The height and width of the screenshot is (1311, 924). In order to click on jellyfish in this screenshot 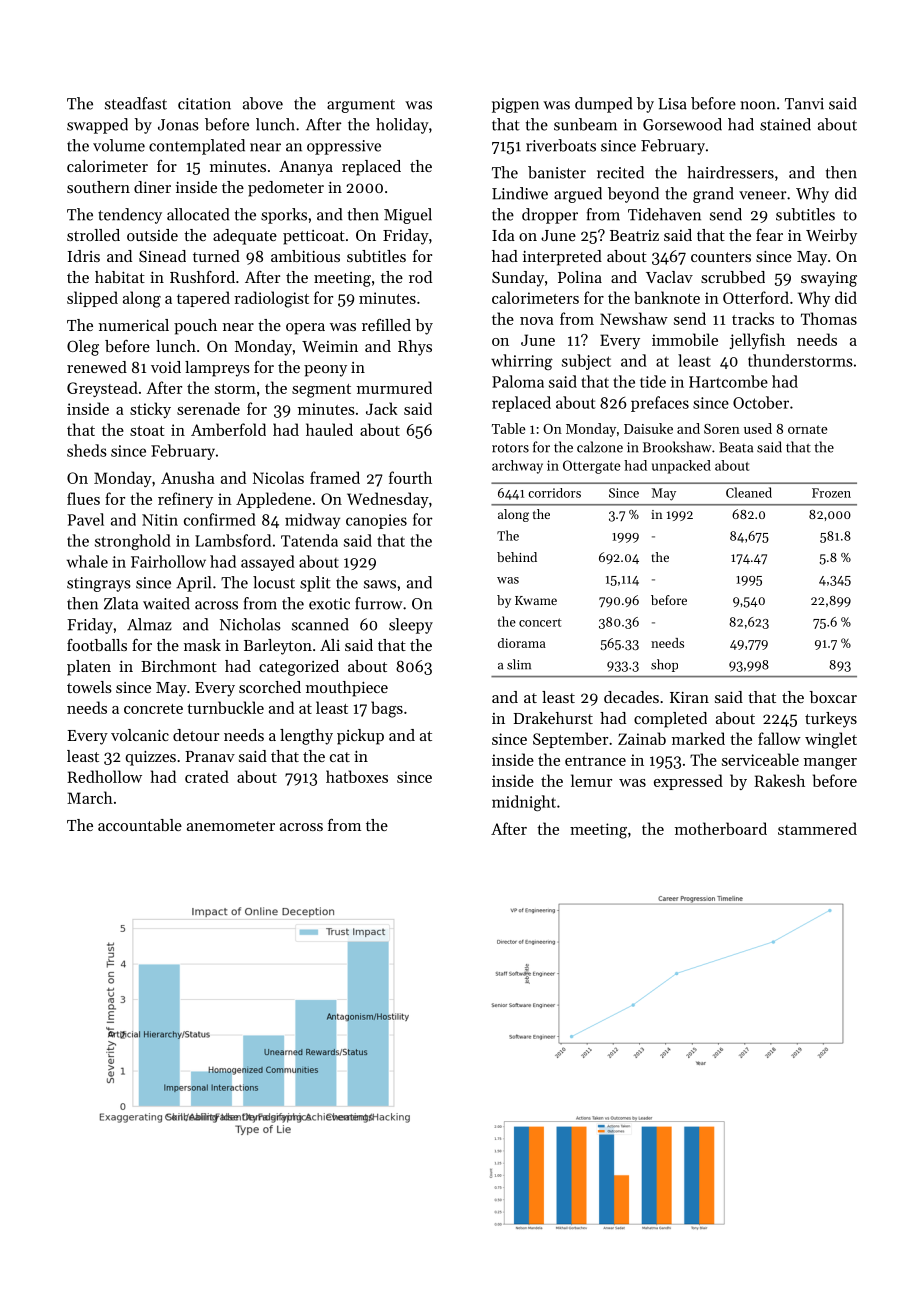, I will do `click(757, 341)`.
